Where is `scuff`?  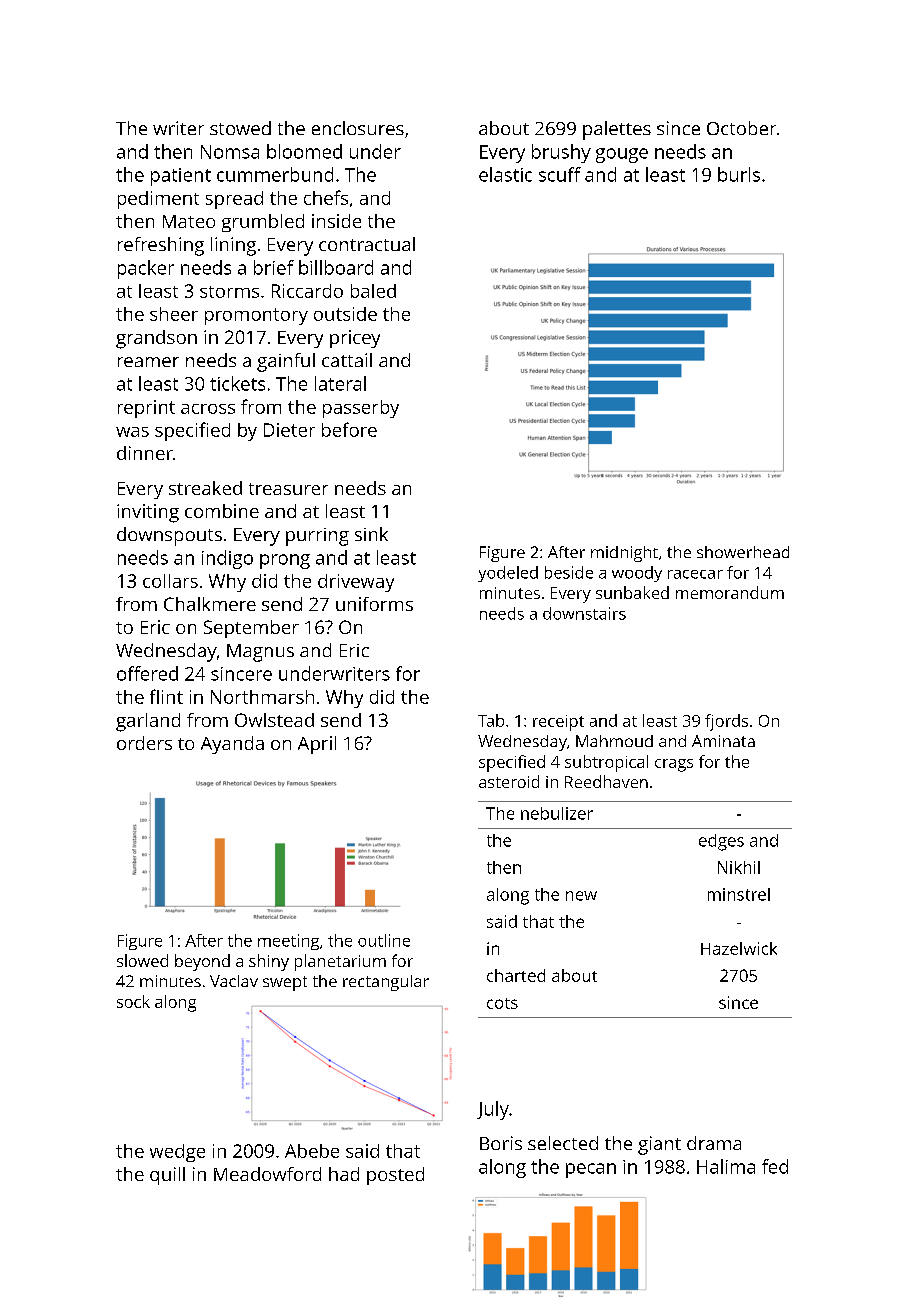
scuff is located at coordinates (560, 174).
